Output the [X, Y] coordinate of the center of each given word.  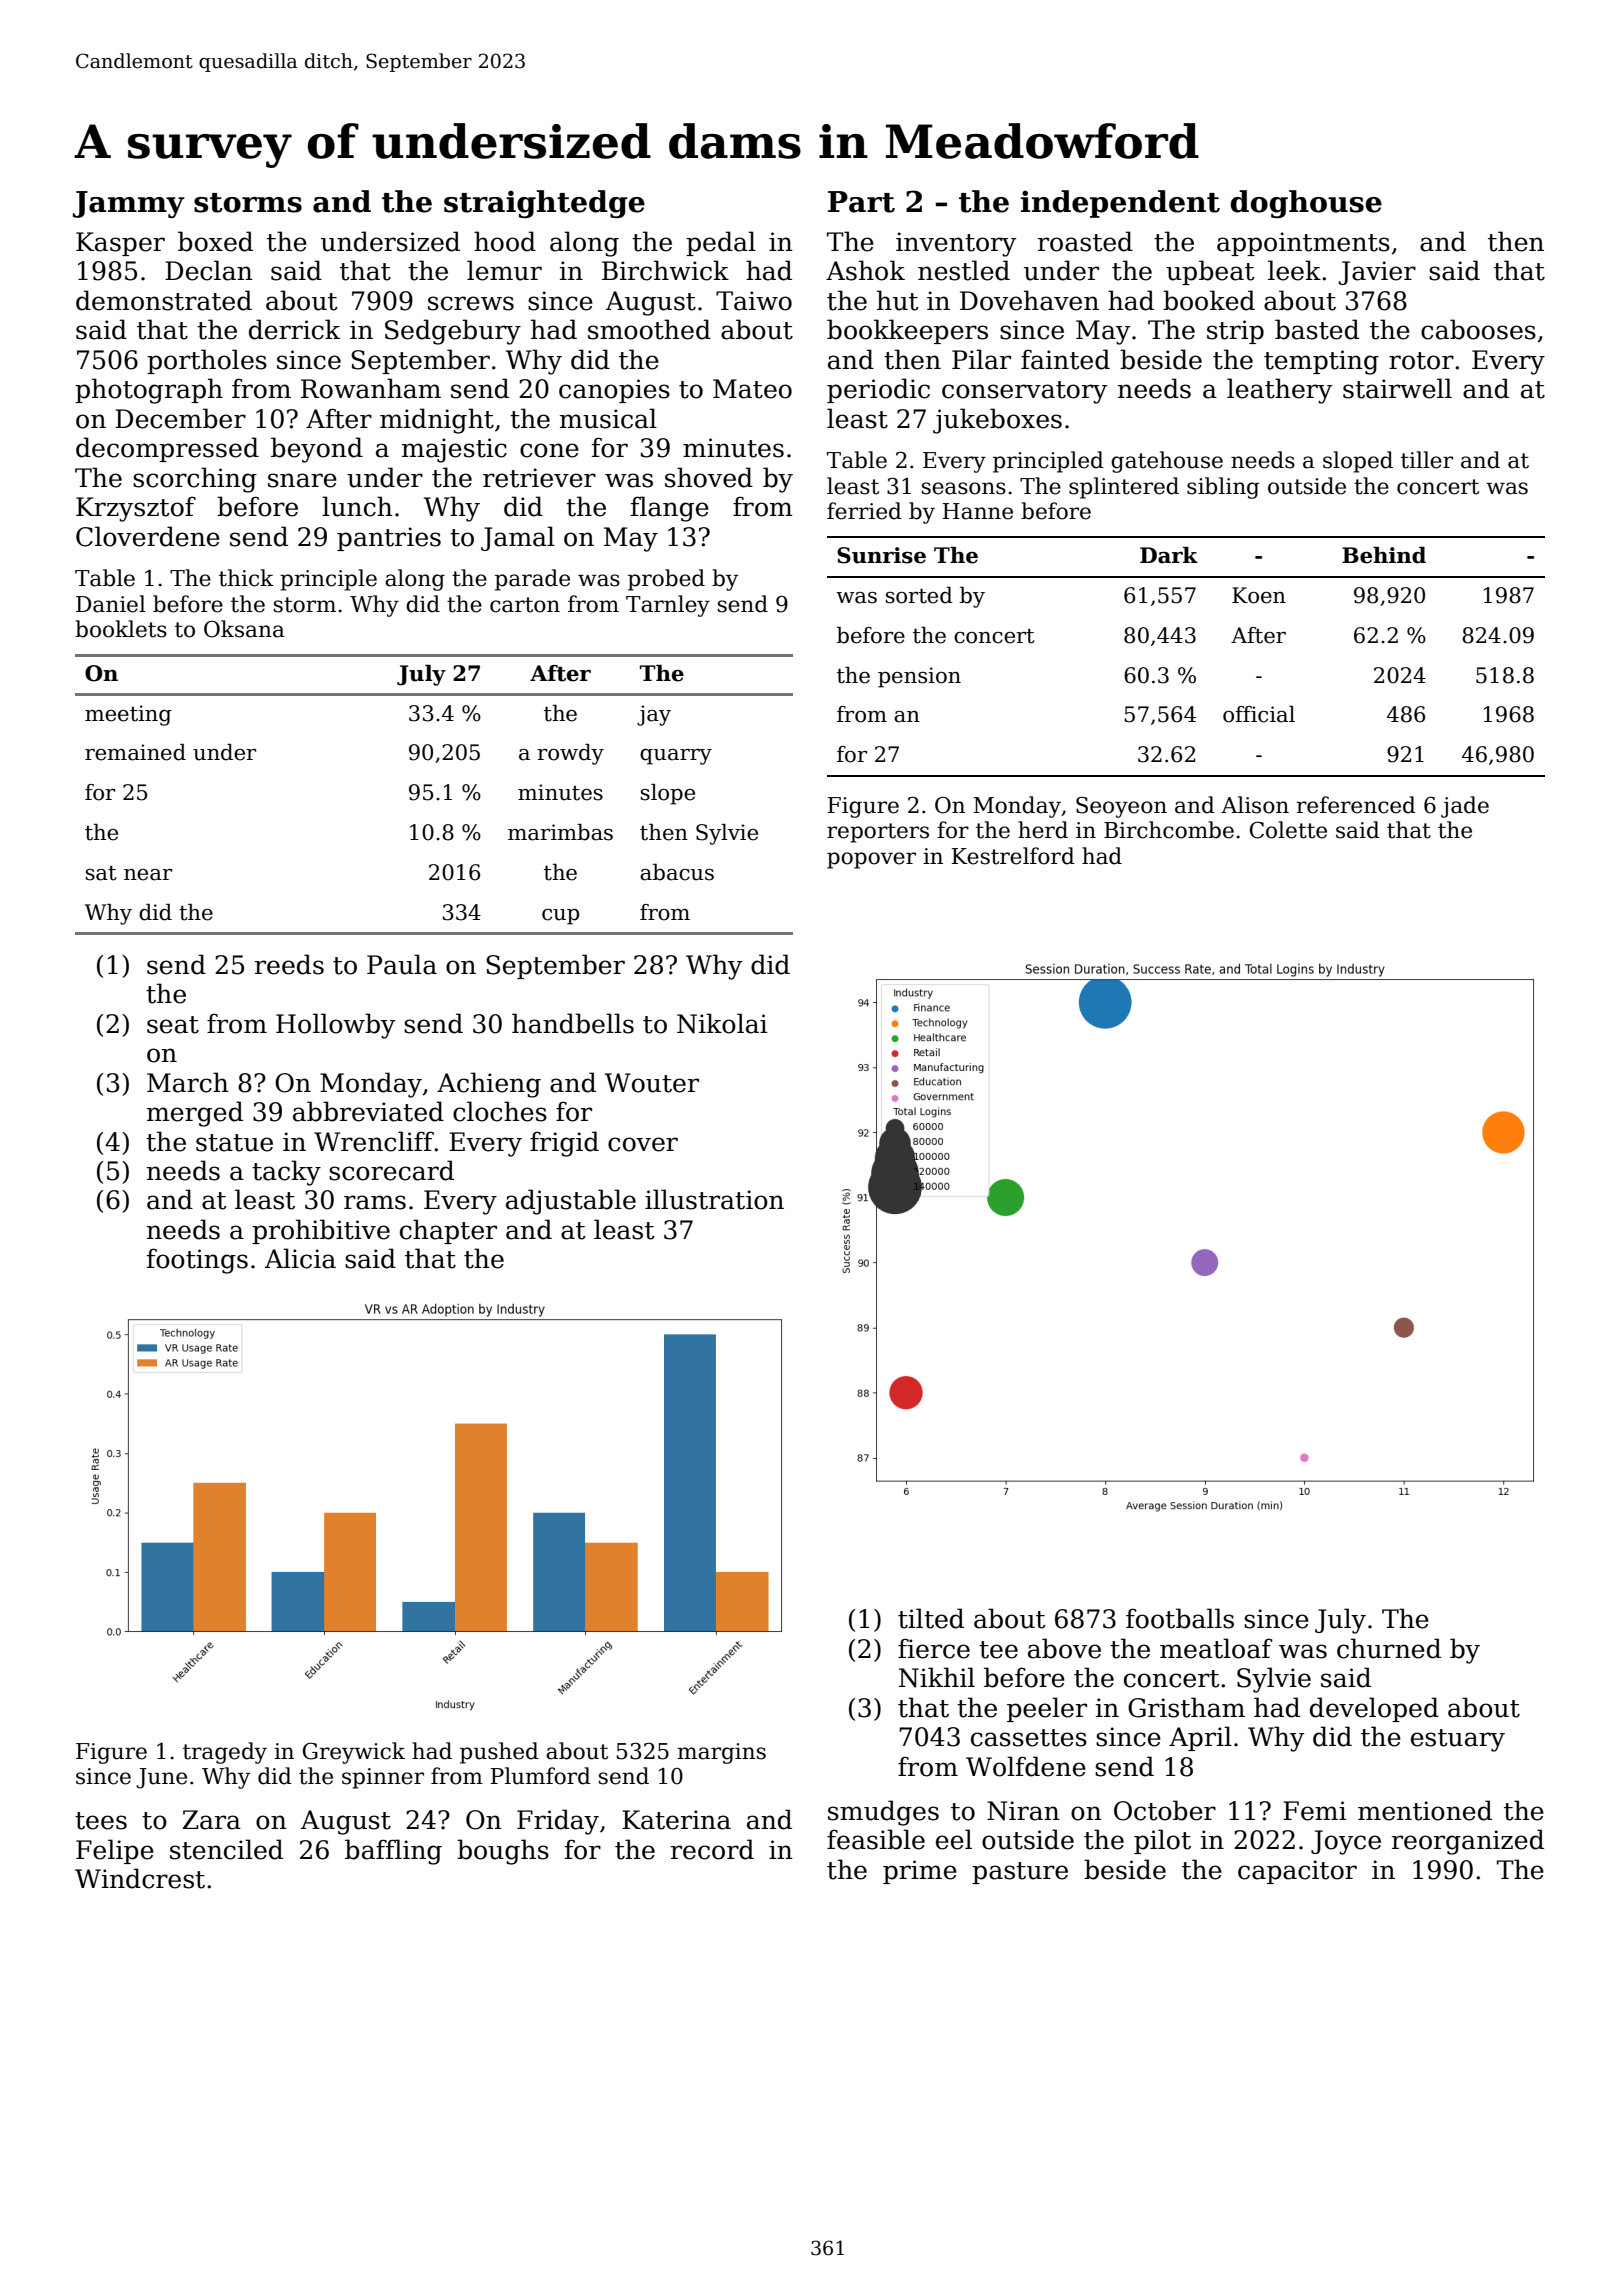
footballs [1180, 1618]
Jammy [129, 204]
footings [197, 1261]
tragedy [225, 1753]
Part [861, 202]
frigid [564, 1144]
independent [1120, 204]
